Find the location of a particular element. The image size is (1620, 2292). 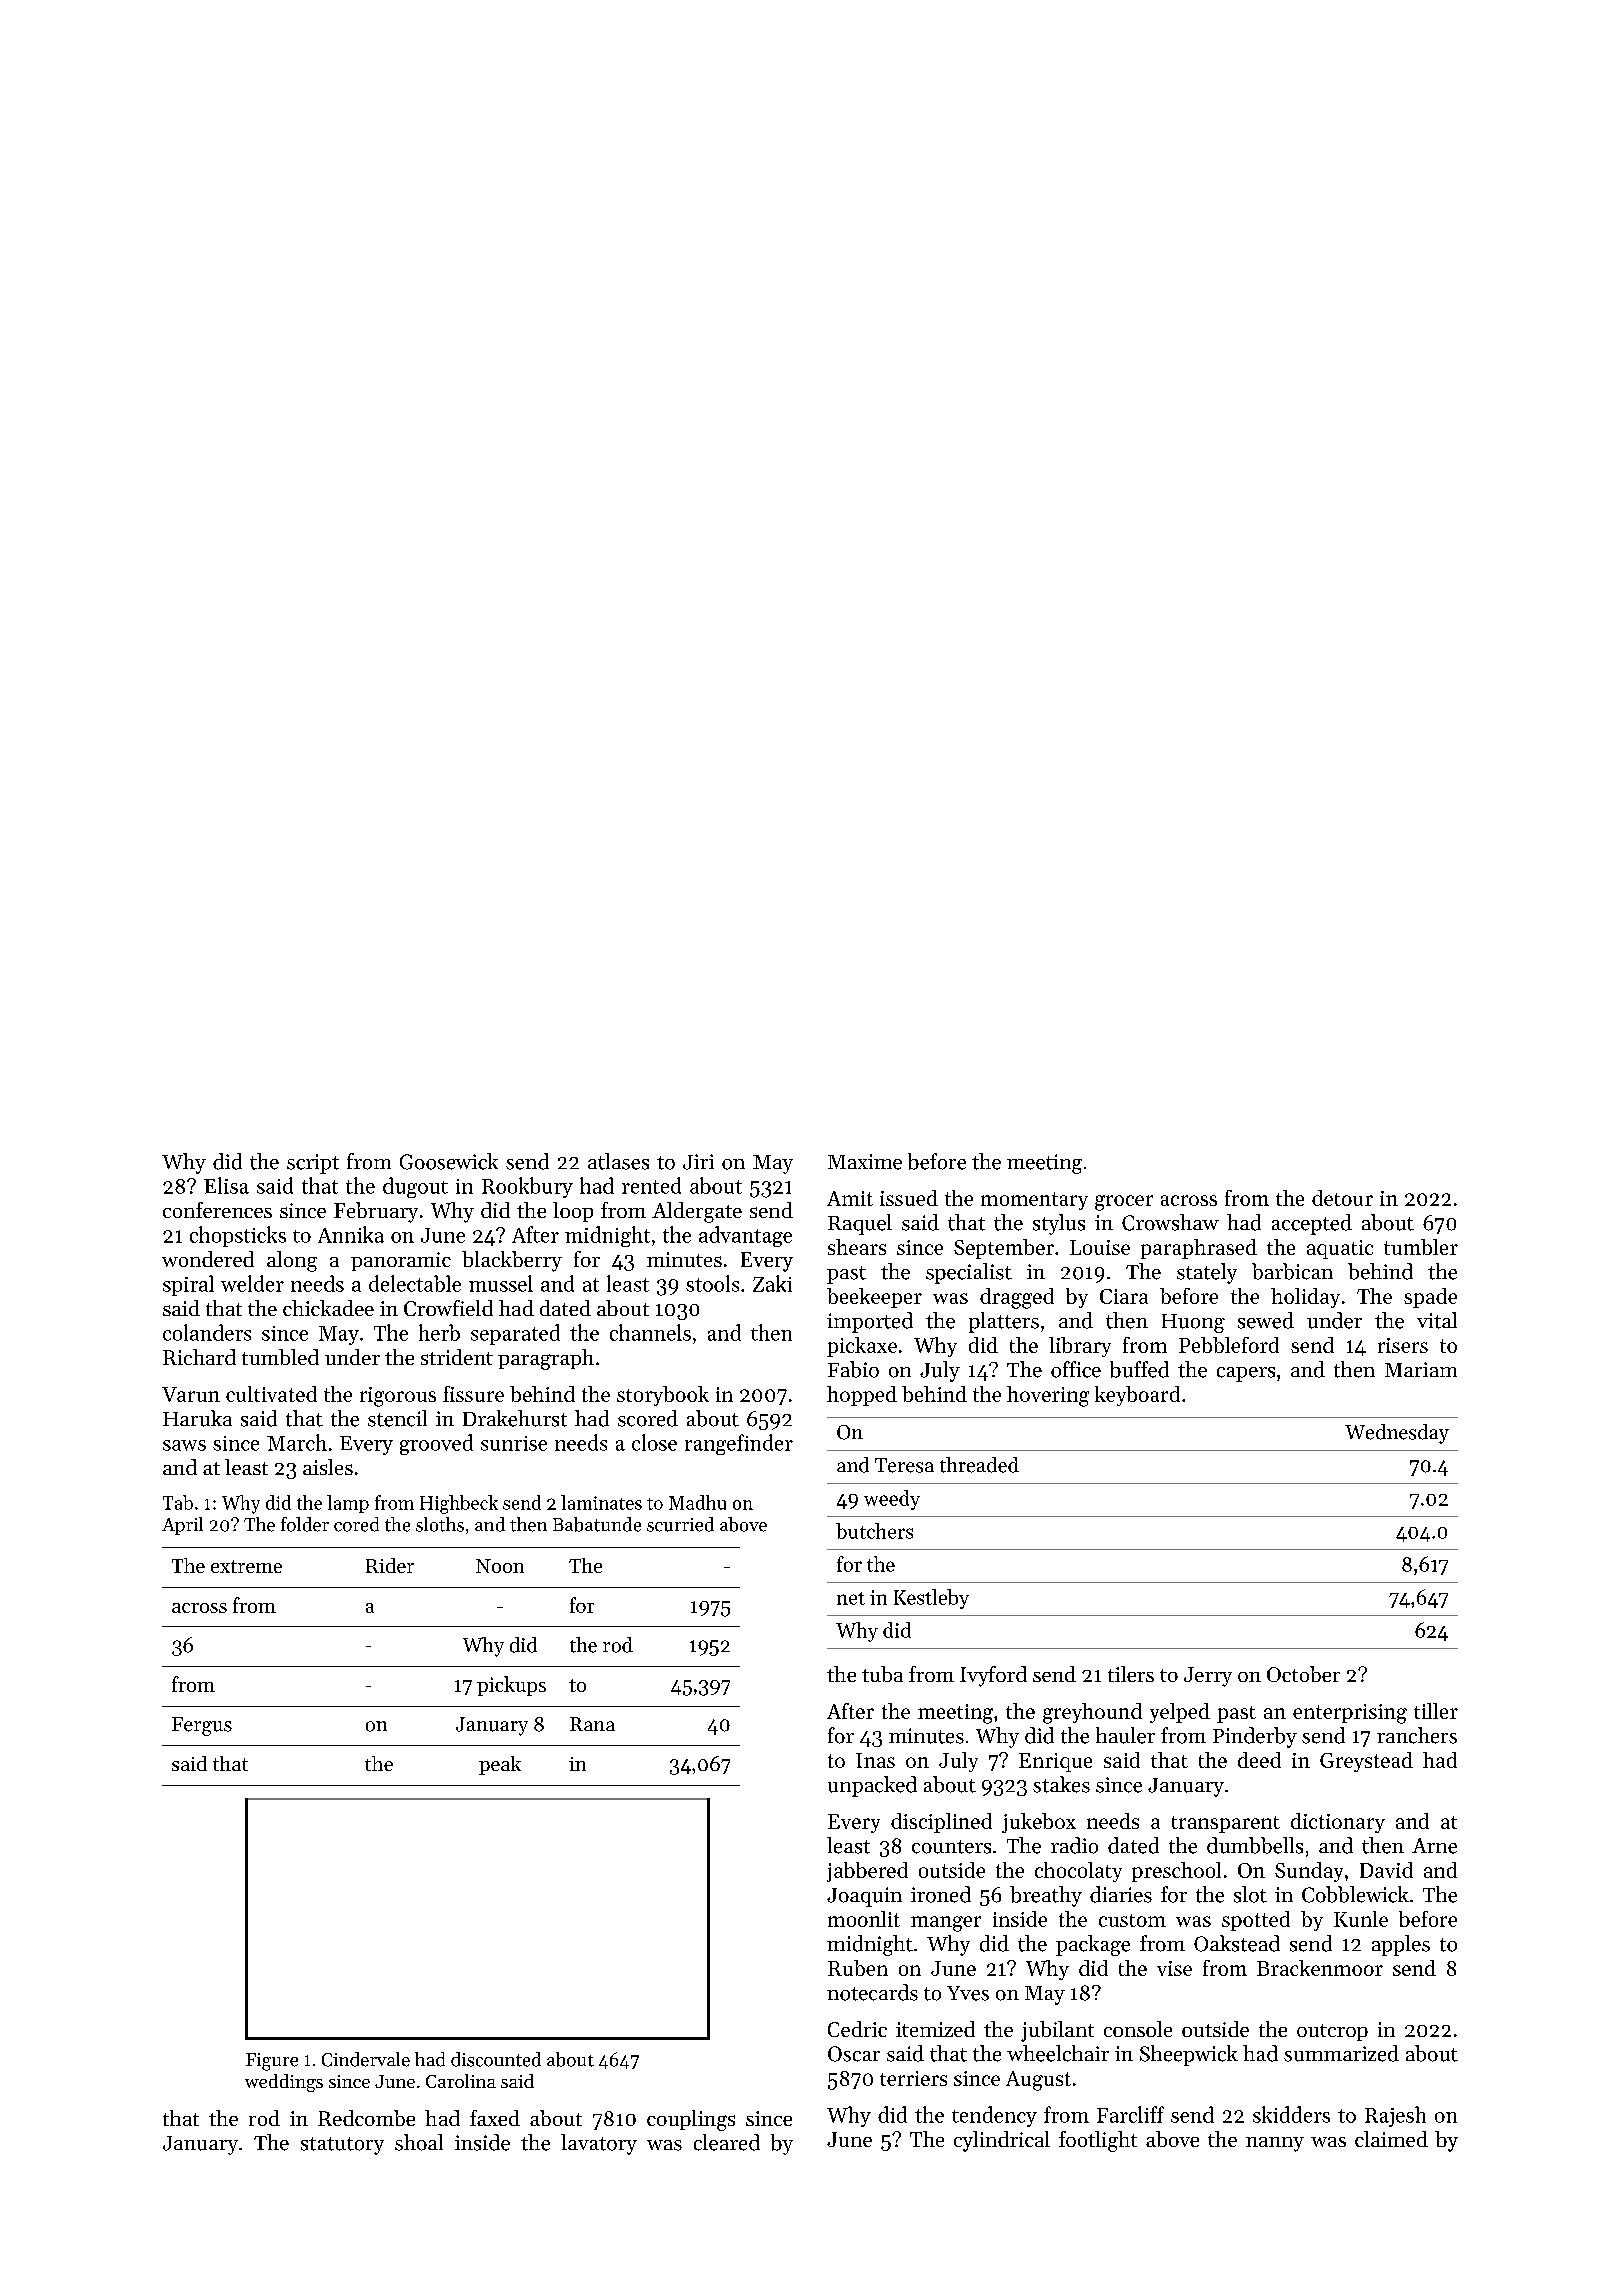

diaries is located at coordinates (1121, 1894).
